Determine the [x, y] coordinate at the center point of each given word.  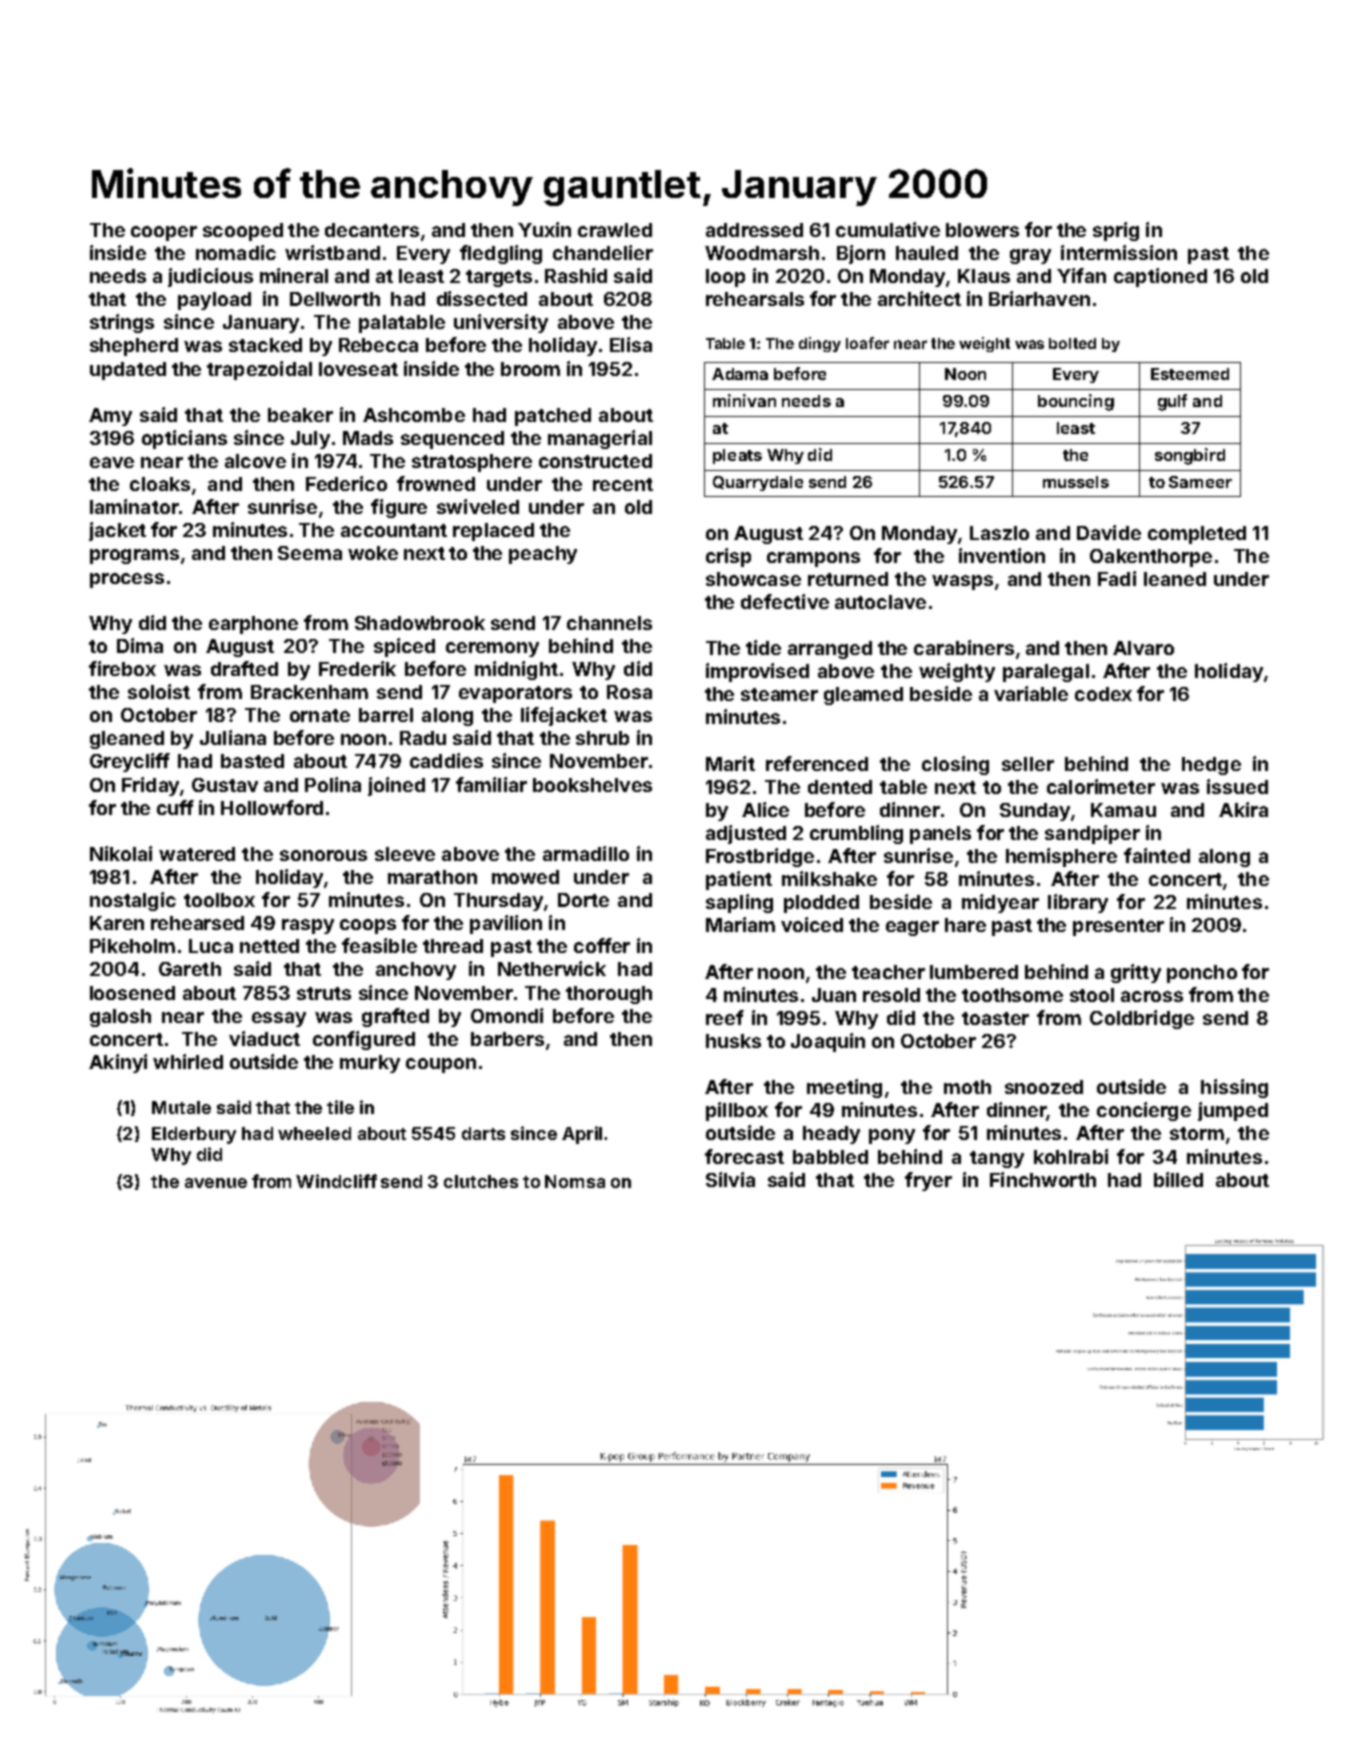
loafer [867, 343]
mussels [1076, 482]
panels [940, 835]
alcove [255, 461]
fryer [928, 1181]
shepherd [134, 347]
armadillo [586, 853]
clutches [481, 1181]
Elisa [631, 344]
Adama [740, 374]
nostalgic [133, 901]
